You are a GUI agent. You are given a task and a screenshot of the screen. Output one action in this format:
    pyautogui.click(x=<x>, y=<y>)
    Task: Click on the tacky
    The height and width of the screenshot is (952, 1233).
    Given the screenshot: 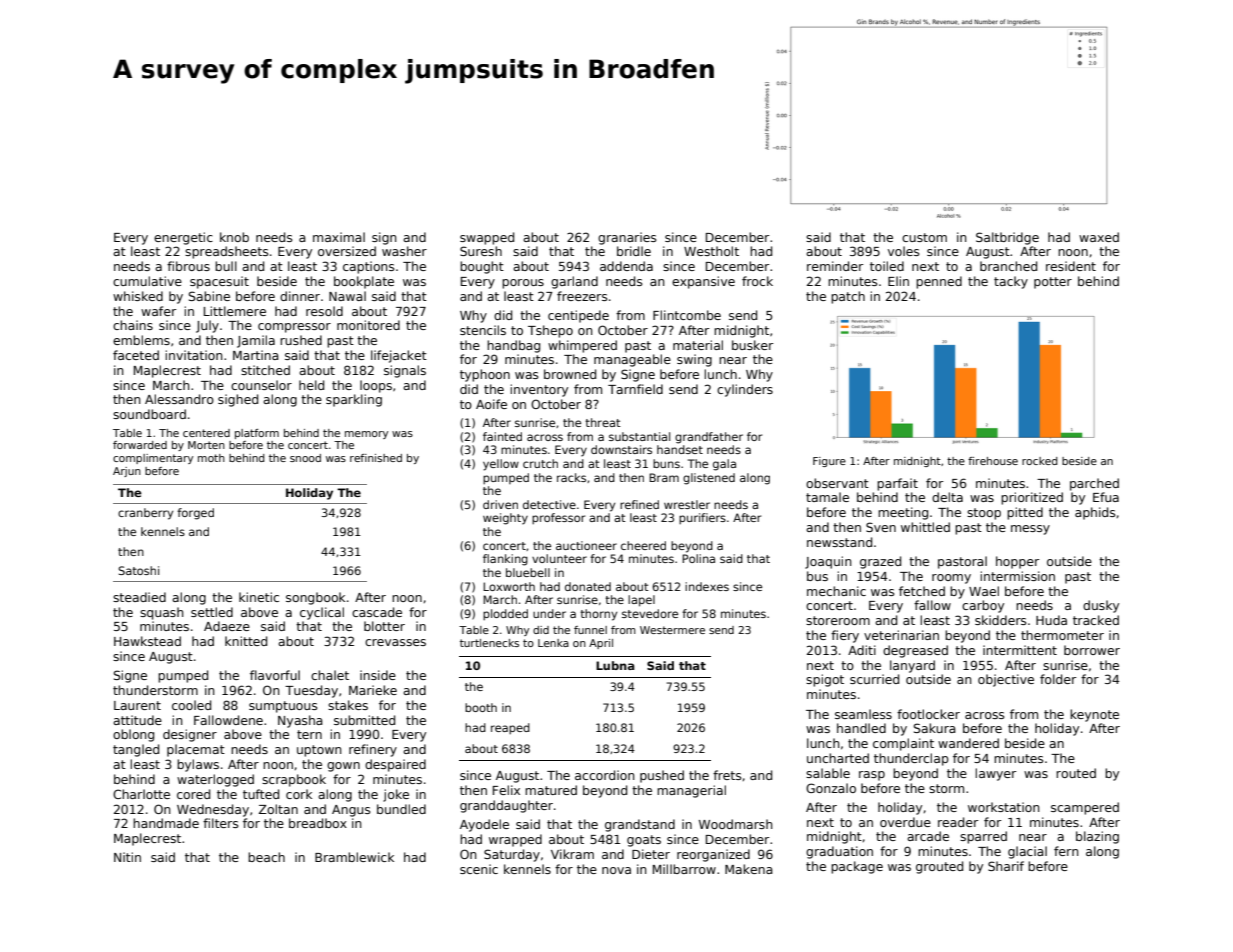 What is the action you would take?
    pyautogui.click(x=1011, y=282)
